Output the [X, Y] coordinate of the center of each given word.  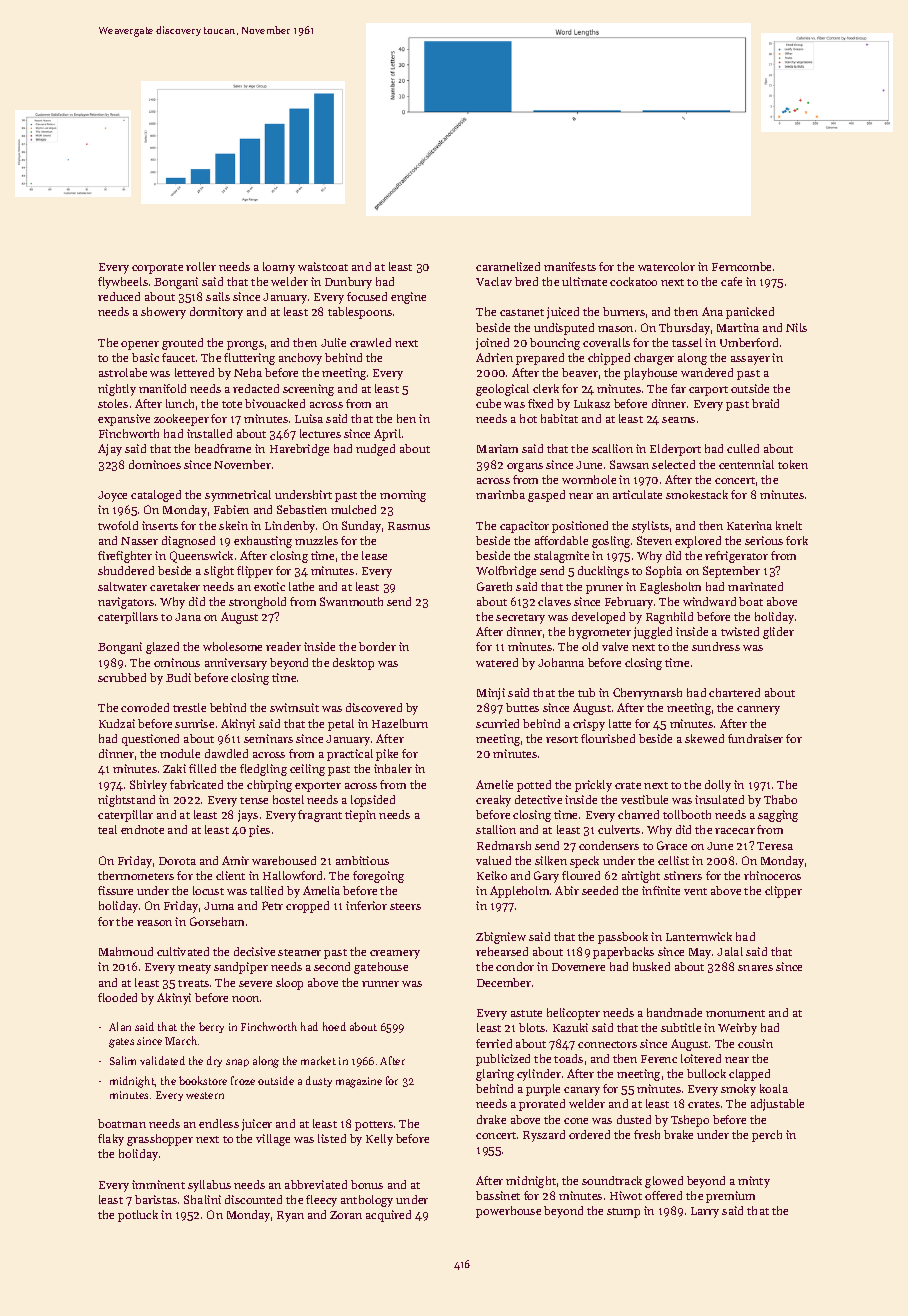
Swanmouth [351, 601]
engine [408, 298]
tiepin [360, 816]
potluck [138, 1216]
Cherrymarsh [647, 694]
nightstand [126, 801]
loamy [279, 268]
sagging [778, 816]
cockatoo [633, 281]
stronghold [257, 603]
